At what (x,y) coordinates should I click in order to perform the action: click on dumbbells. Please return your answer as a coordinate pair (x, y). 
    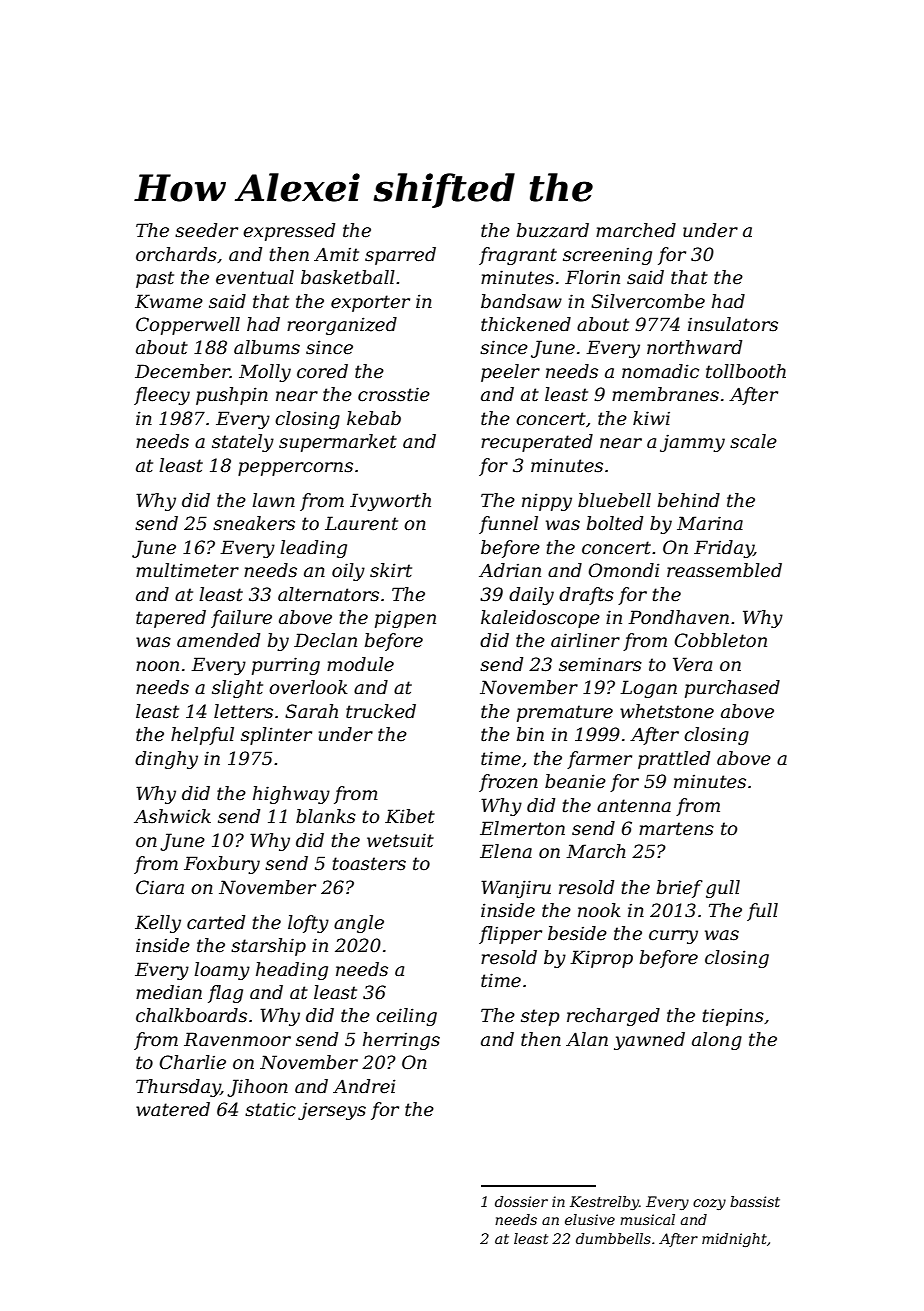
    Looking at the image, I should click on (613, 1238).
